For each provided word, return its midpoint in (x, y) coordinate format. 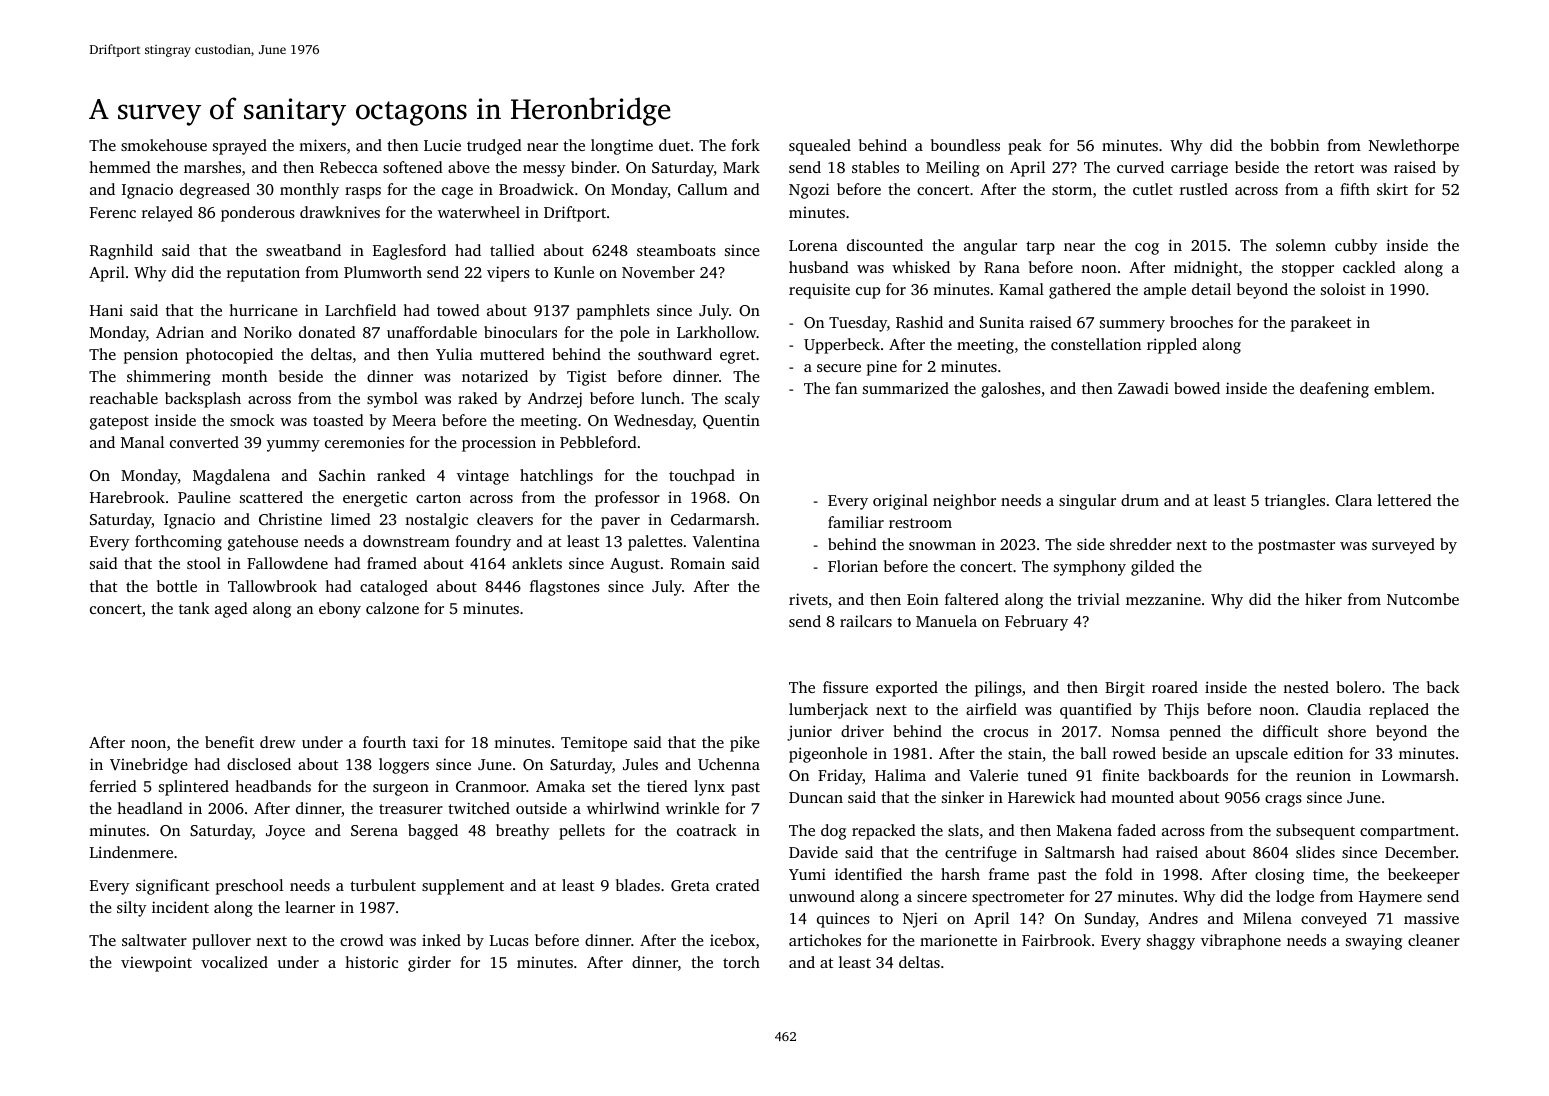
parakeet (1321, 324)
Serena (374, 830)
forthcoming (178, 543)
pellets (582, 832)
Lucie (442, 145)
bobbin (1294, 145)
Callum (703, 189)
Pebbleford (598, 442)
